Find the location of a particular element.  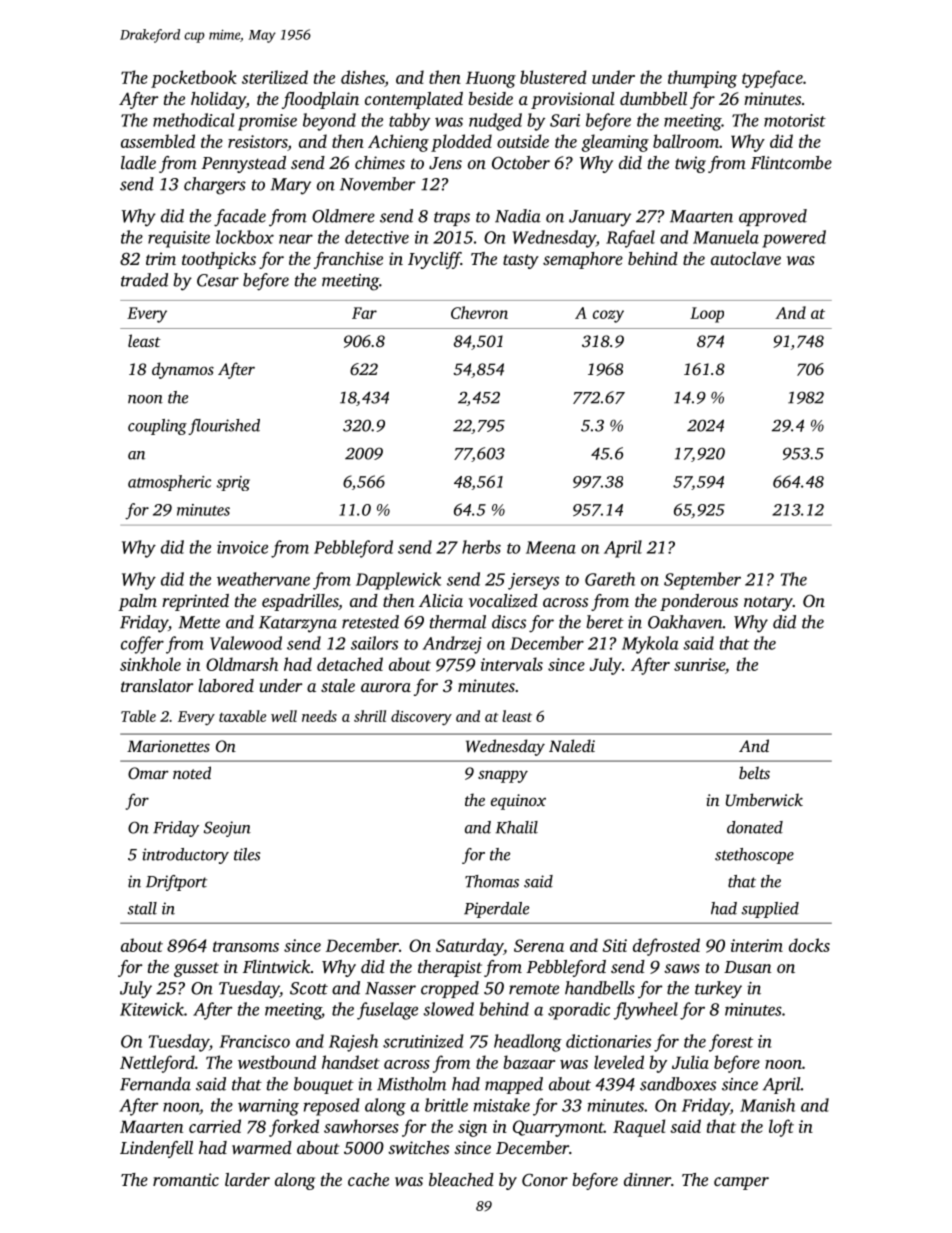

Rafael is located at coordinates (630, 239).
